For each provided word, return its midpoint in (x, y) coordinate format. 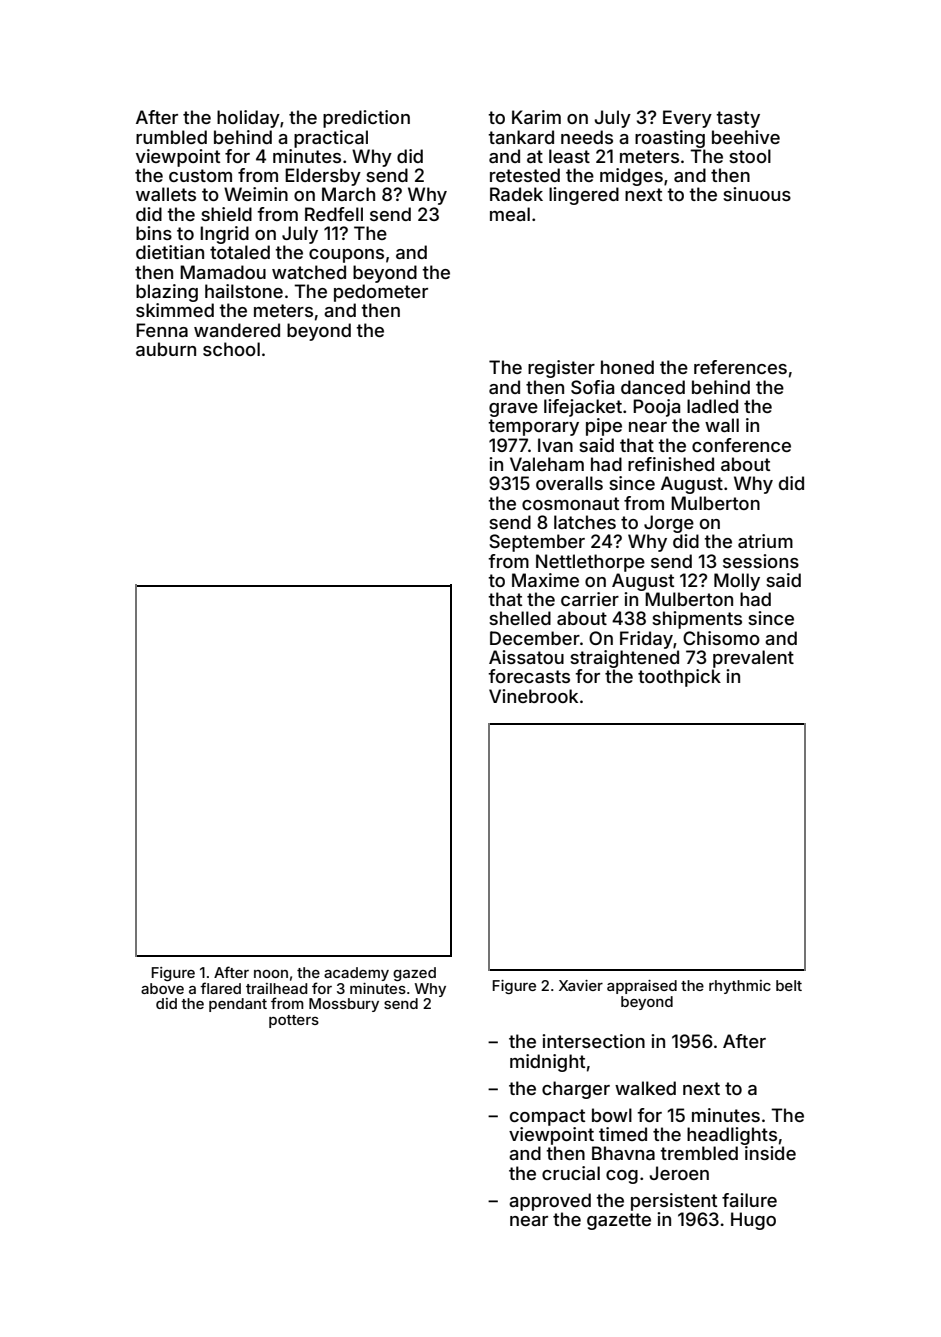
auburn (166, 349)
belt (789, 985)
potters (294, 1021)
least (569, 156)
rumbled (171, 137)
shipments (697, 620)
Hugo (753, 1221)
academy (356, 974)
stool (750, 156)
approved (550, 1202)
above (162, 988)
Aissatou (526, 657)
